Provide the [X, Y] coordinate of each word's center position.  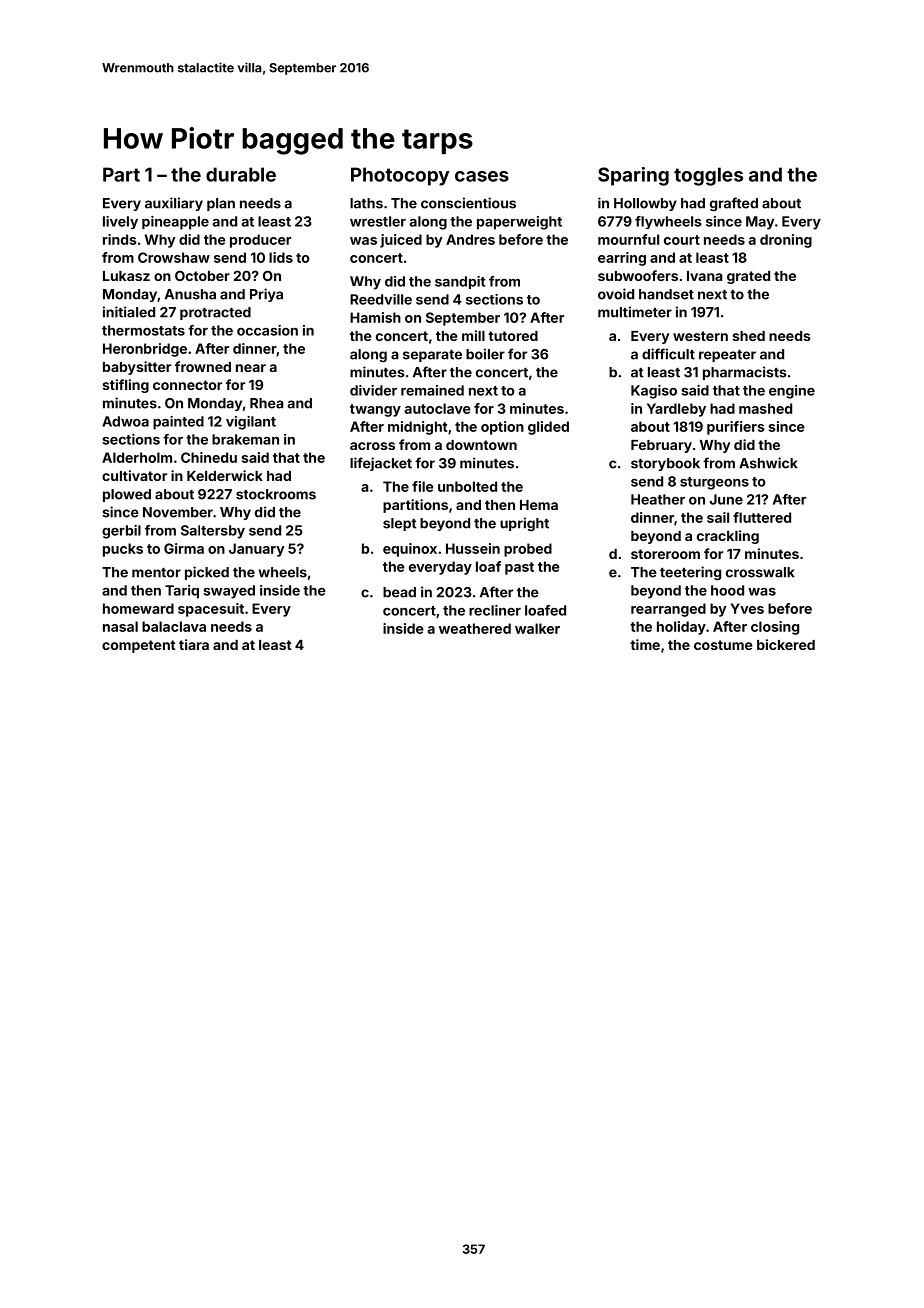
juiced [401, 241]
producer [260, 241]
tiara [194, 644]
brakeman [245, 439]
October [202, 275]
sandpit [460, 282]
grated [748, 277]
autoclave [437, 408]
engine [792, 392]
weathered [475, 628]
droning [786, 241]
